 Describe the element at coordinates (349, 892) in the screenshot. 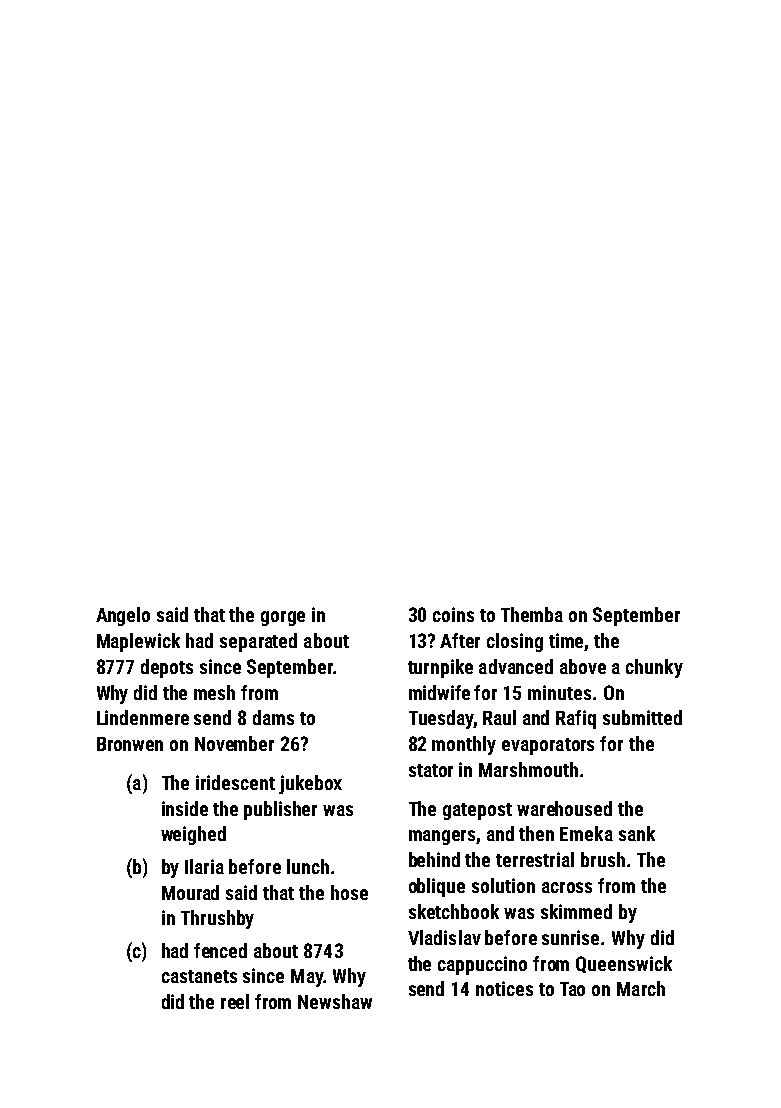

I see `hose` at that location.
